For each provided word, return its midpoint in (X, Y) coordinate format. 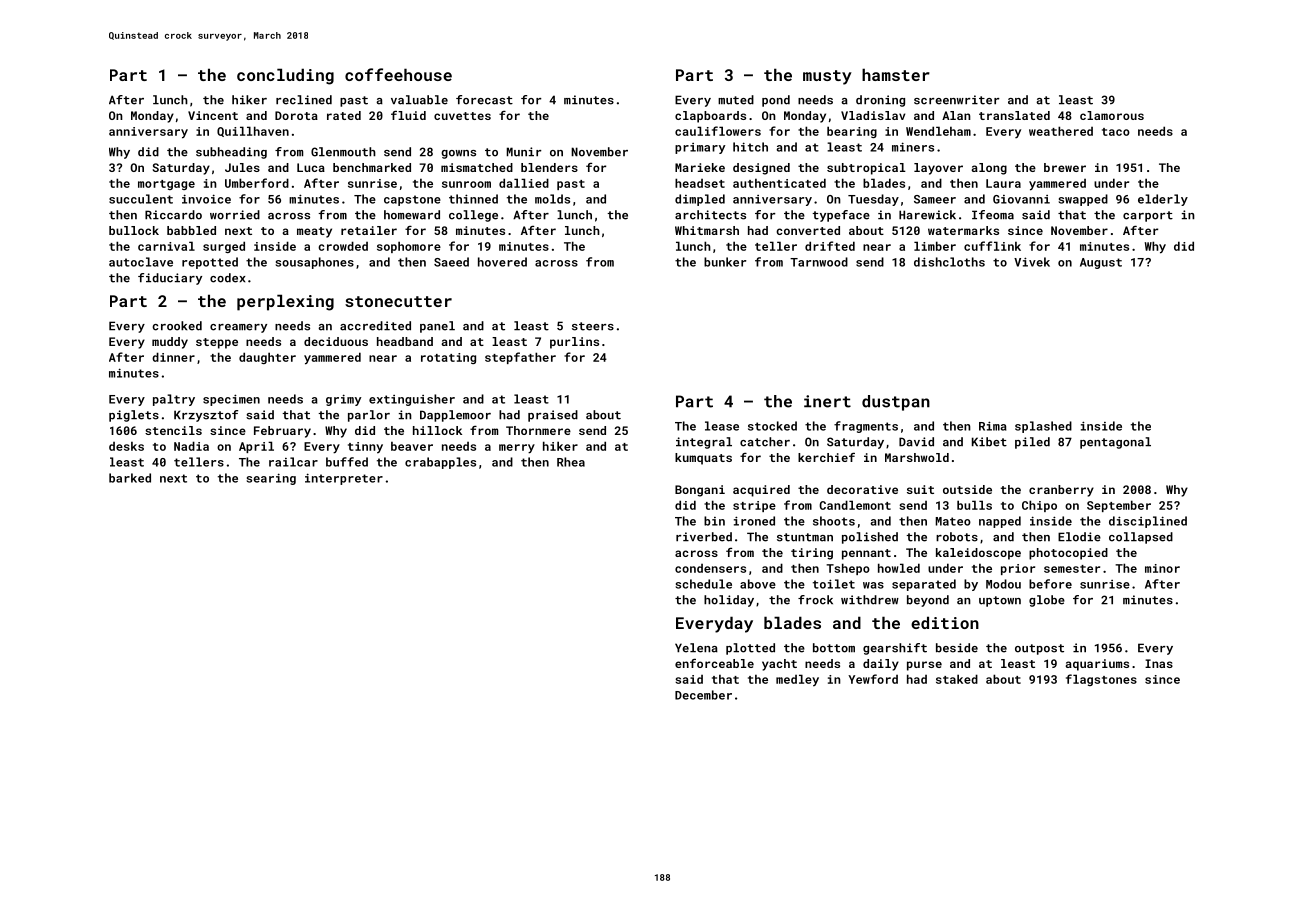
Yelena (696, 648)
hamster (896, 74)
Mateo (953, 521)
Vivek (1032, 262)
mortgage (166, 185)
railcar (293, 462)
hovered (502, 262)
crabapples (440, 463)
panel (437, 327)
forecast (484, 100)
